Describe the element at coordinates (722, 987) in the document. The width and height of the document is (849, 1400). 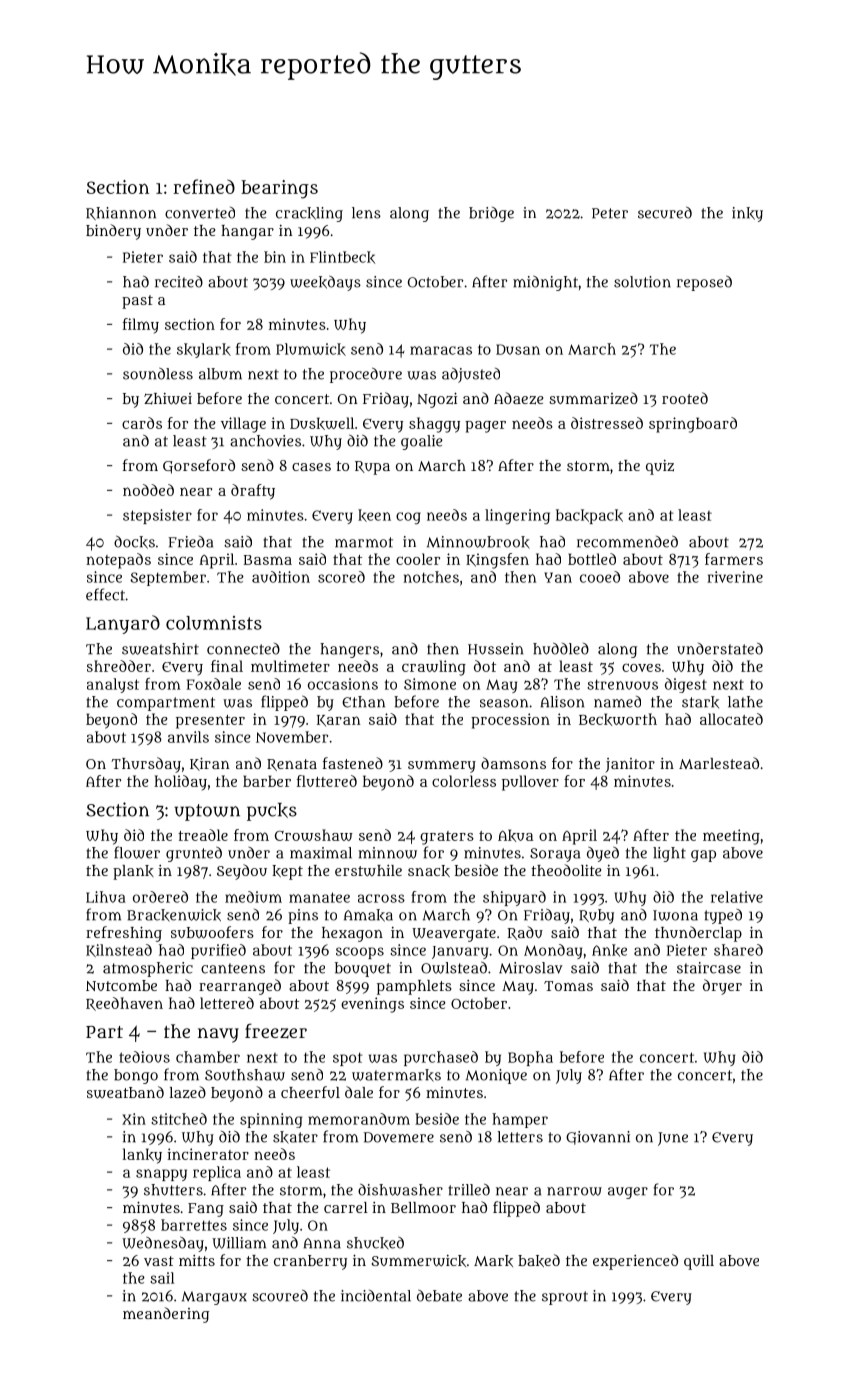
I see `dryer` at that location.
